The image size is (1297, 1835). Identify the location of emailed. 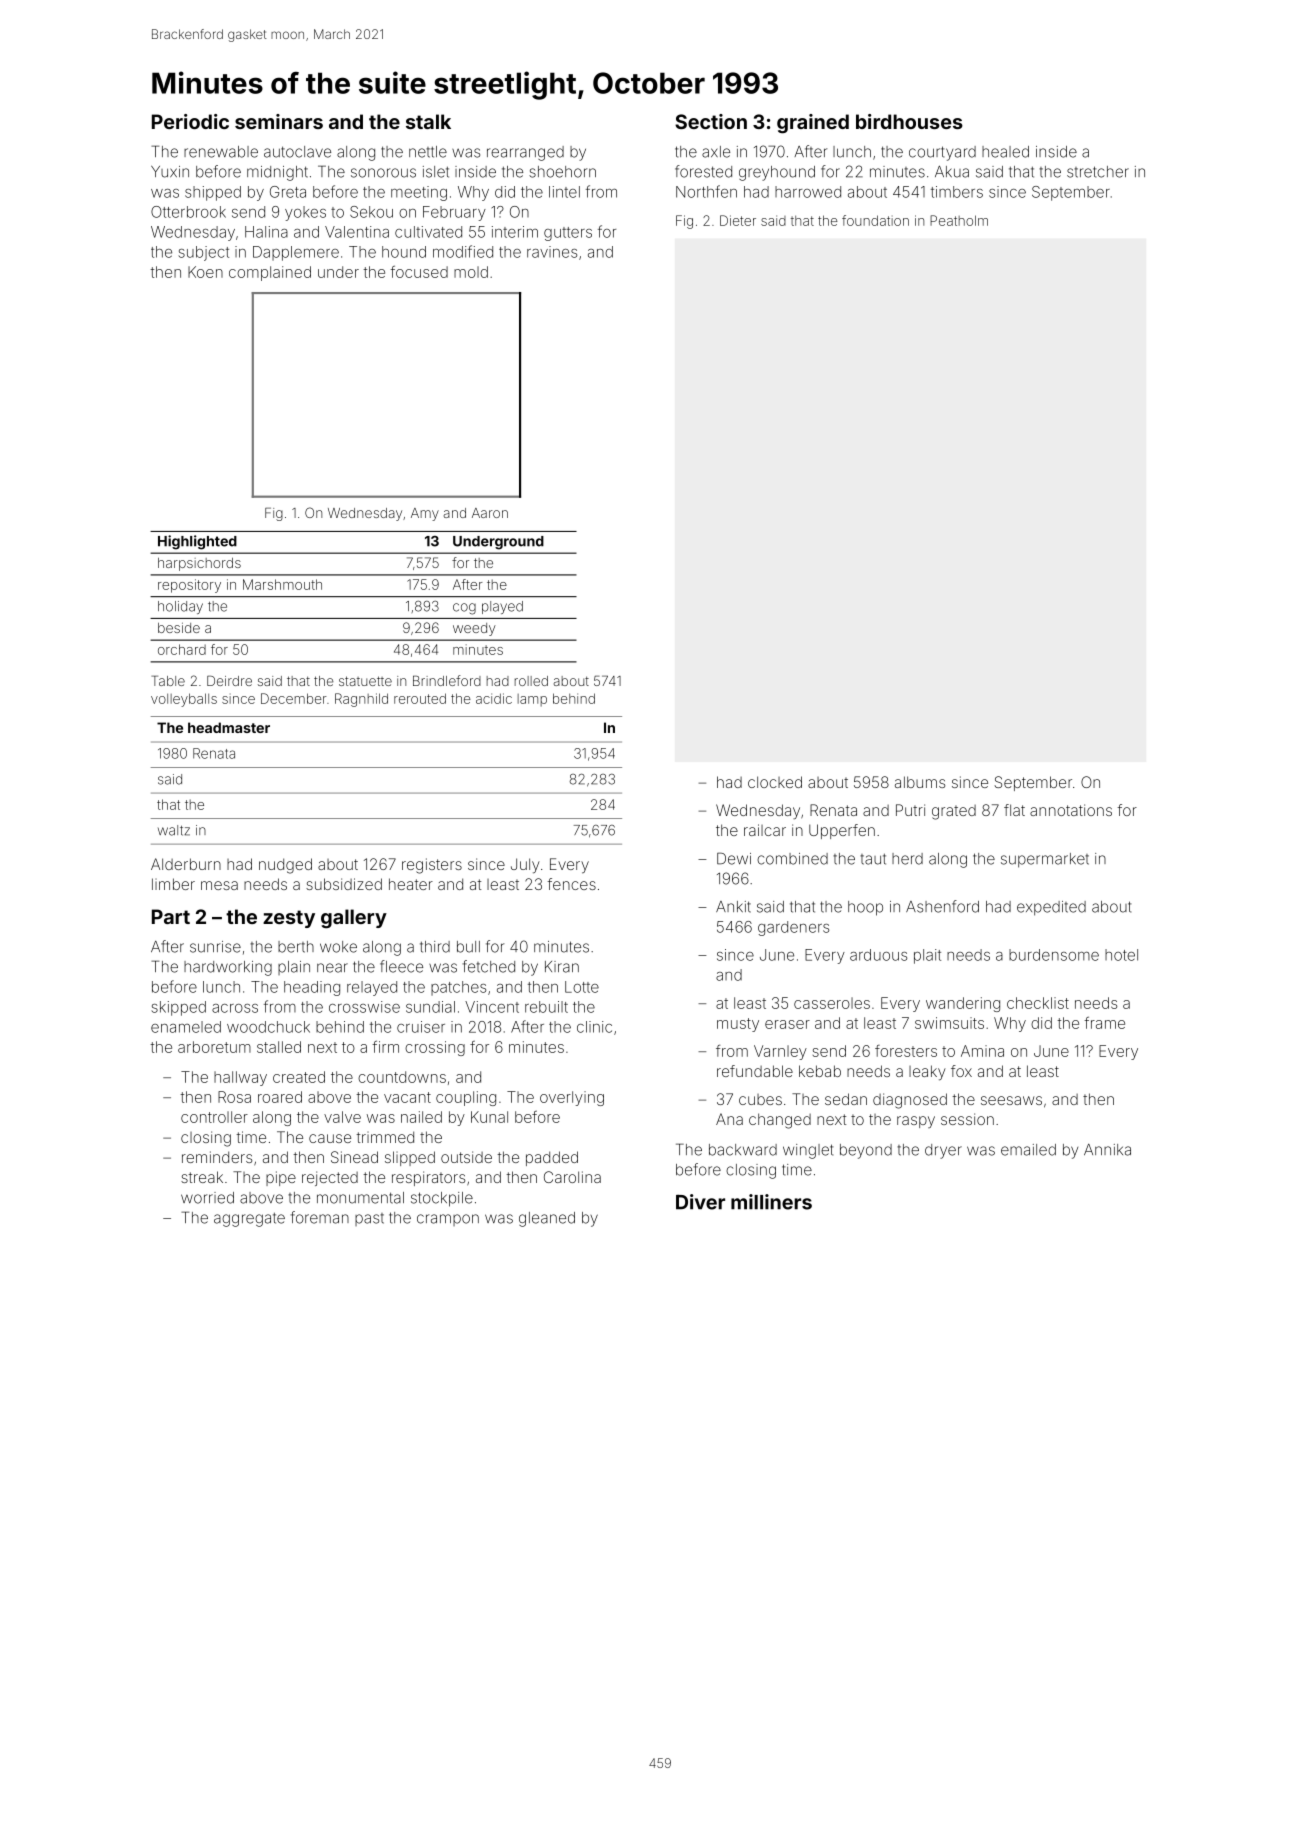
(1028, 1150).
